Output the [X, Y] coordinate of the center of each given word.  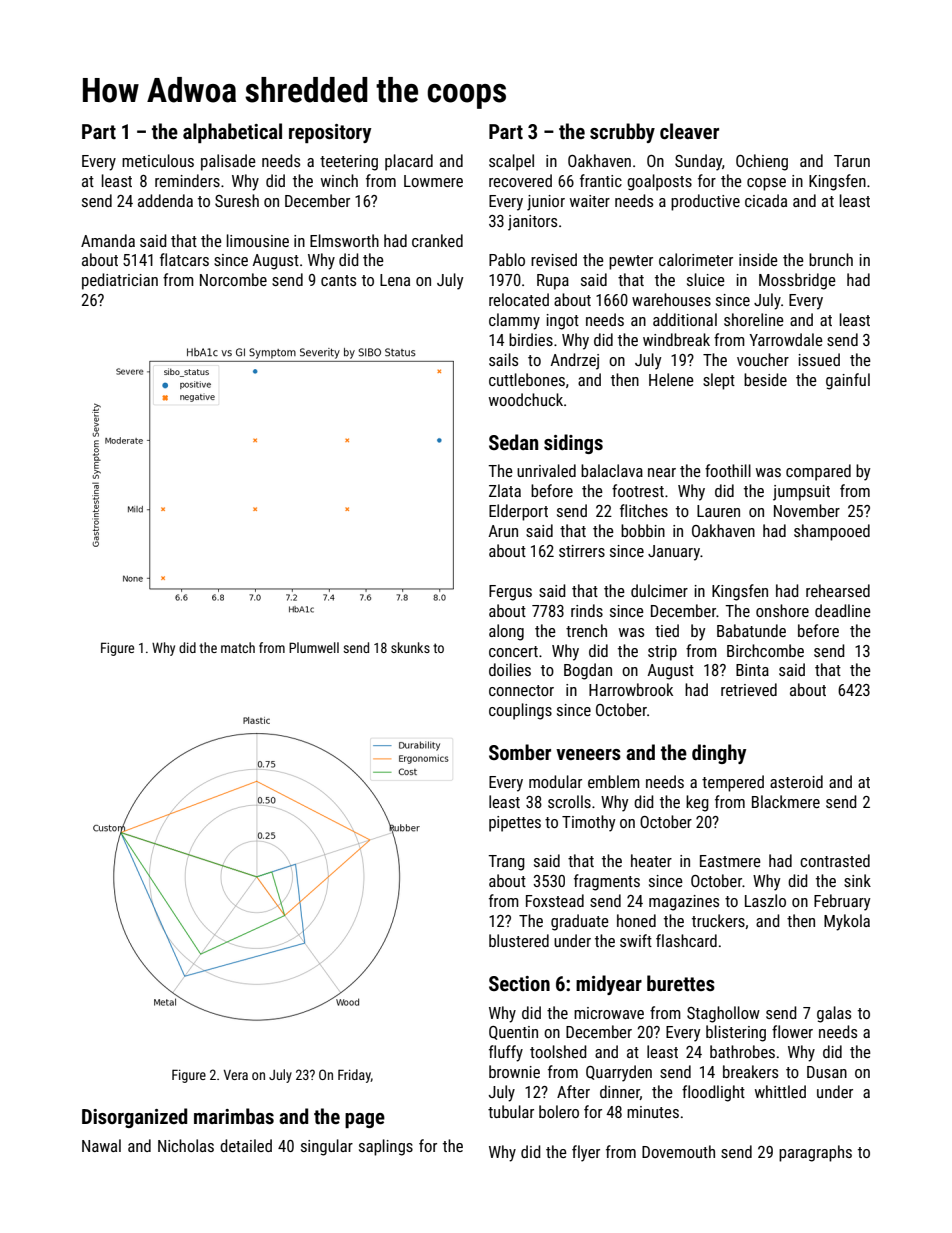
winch [339, 180]
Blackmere [786, 801]
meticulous [158, 160]
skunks [410, 647]
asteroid [796, 781]
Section [519, 983]
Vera [236, 1075]
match [238, 647]
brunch [831, 259]
